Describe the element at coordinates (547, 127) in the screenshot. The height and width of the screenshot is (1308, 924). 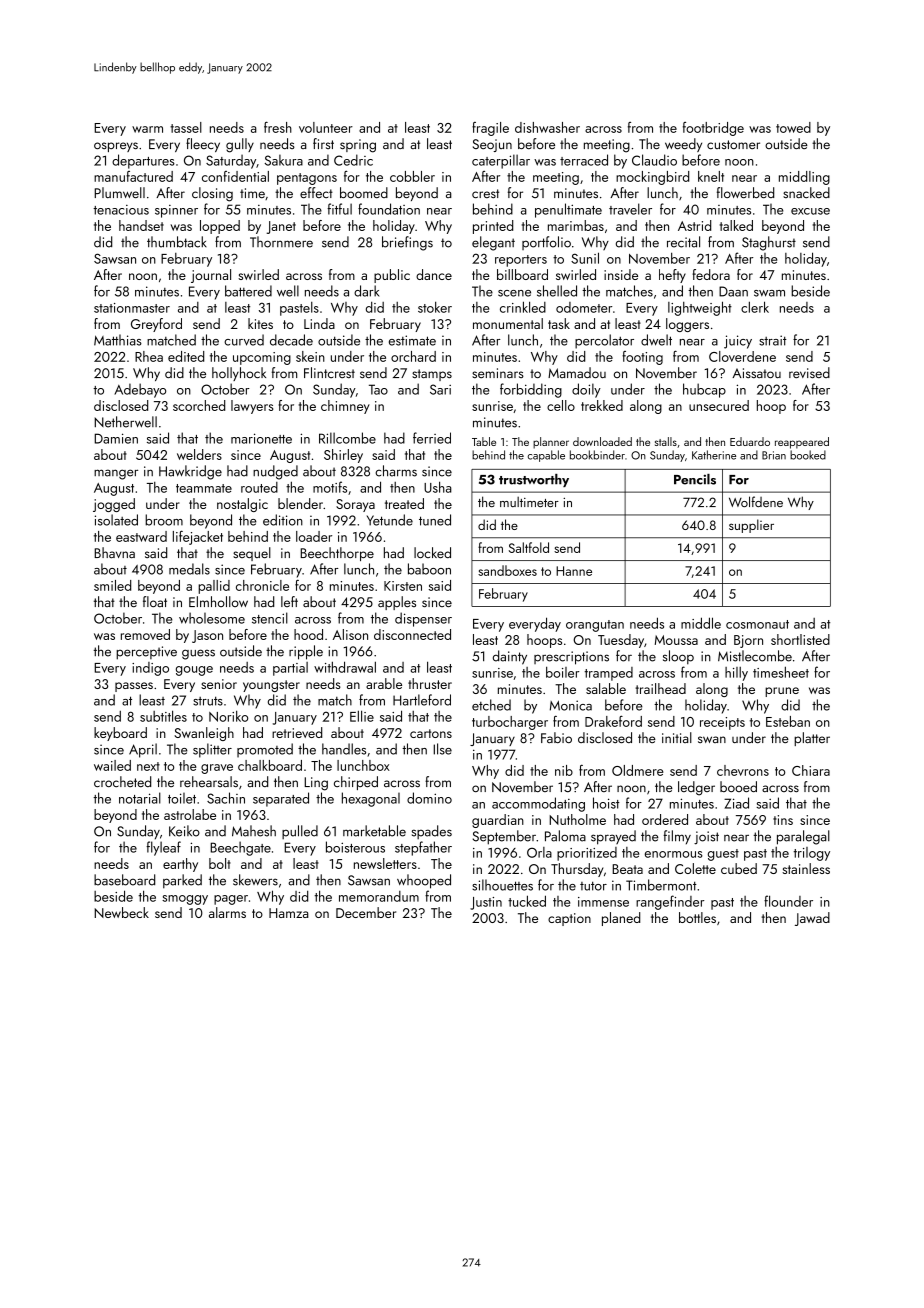
I see `dishwasher` at that location.
